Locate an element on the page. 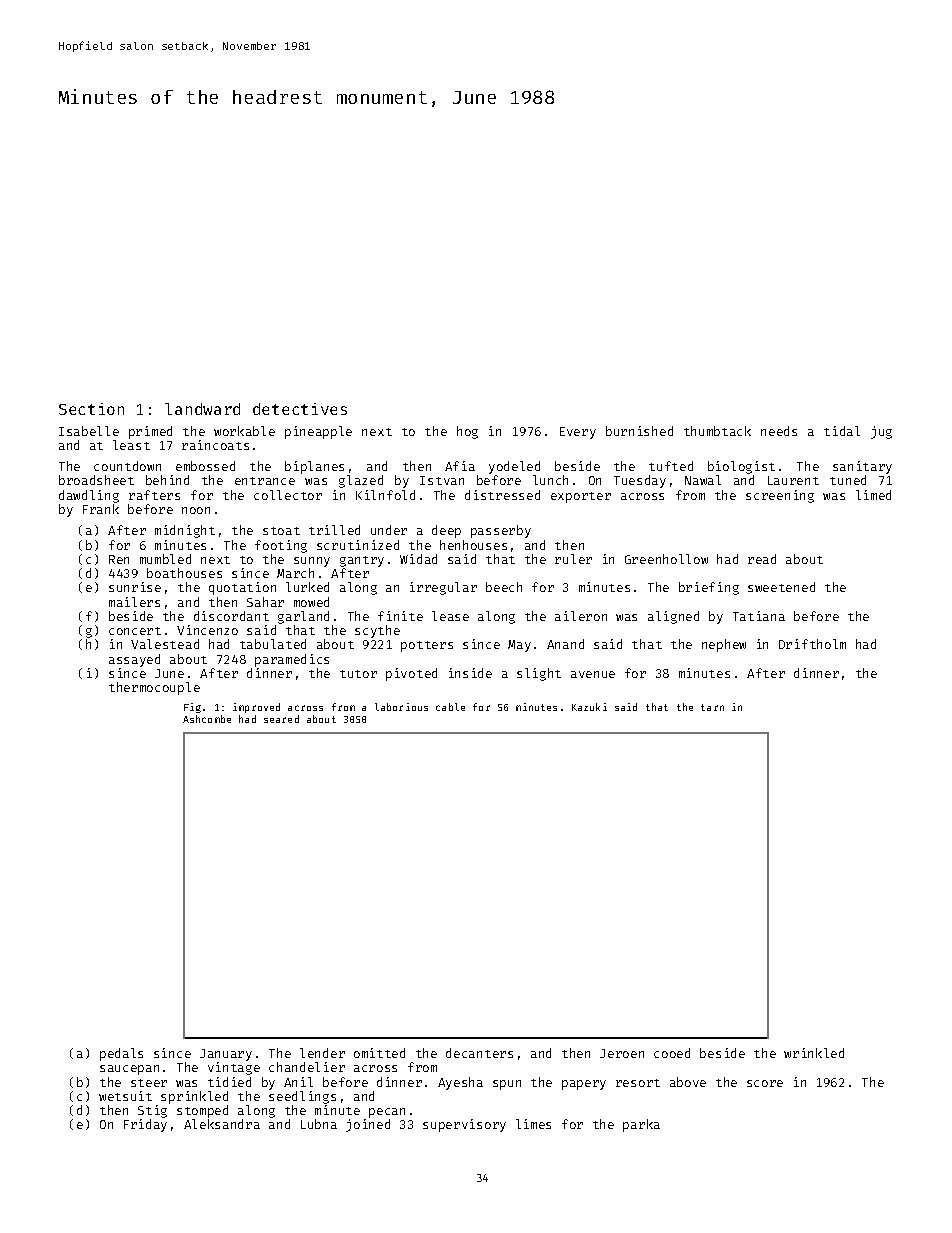 The width and height of the image is (952, 1233). landward is located at coordinates (202, 409).
